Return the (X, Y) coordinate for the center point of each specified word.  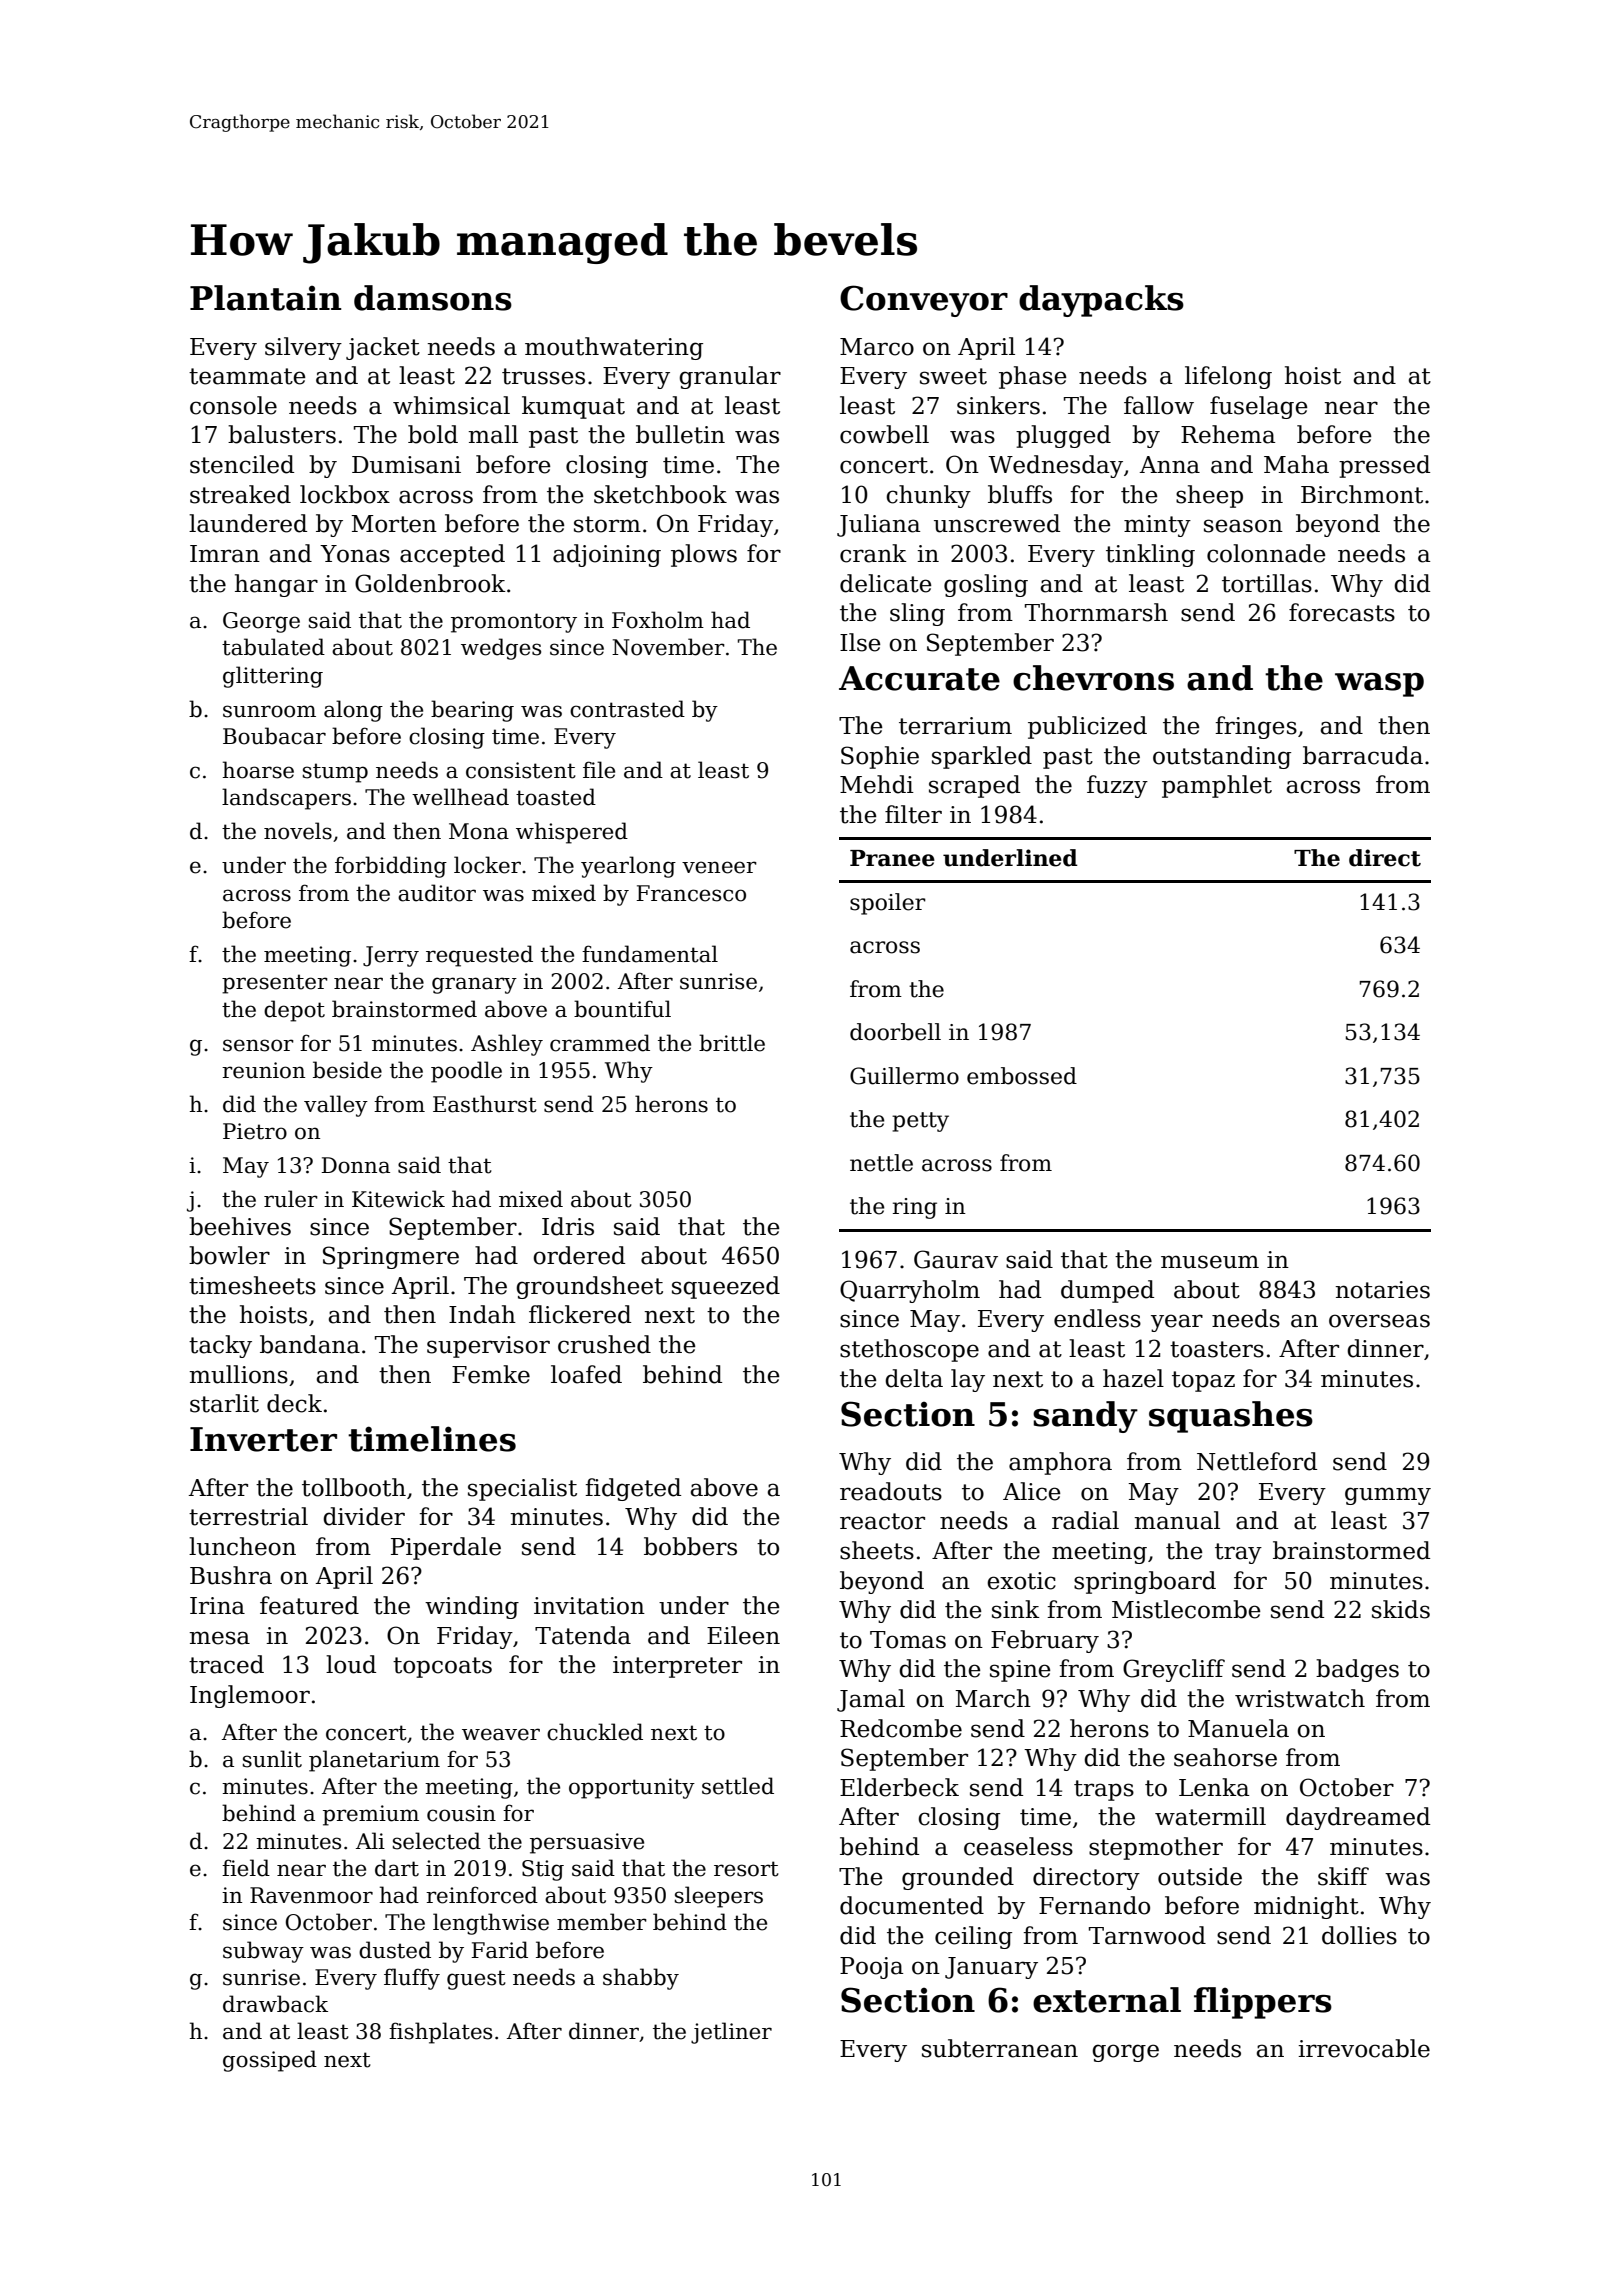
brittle (732, 1043)
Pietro (255, 1131)
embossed (1022, 1076)
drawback (275, 2004)
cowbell (884, 434)
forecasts (1342, 612)
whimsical (451, 405)
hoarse (258, 770)
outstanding (1222, 757)
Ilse (860, 642)
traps (1104, 1790)
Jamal (871, 1700)
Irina (217, 1606)
